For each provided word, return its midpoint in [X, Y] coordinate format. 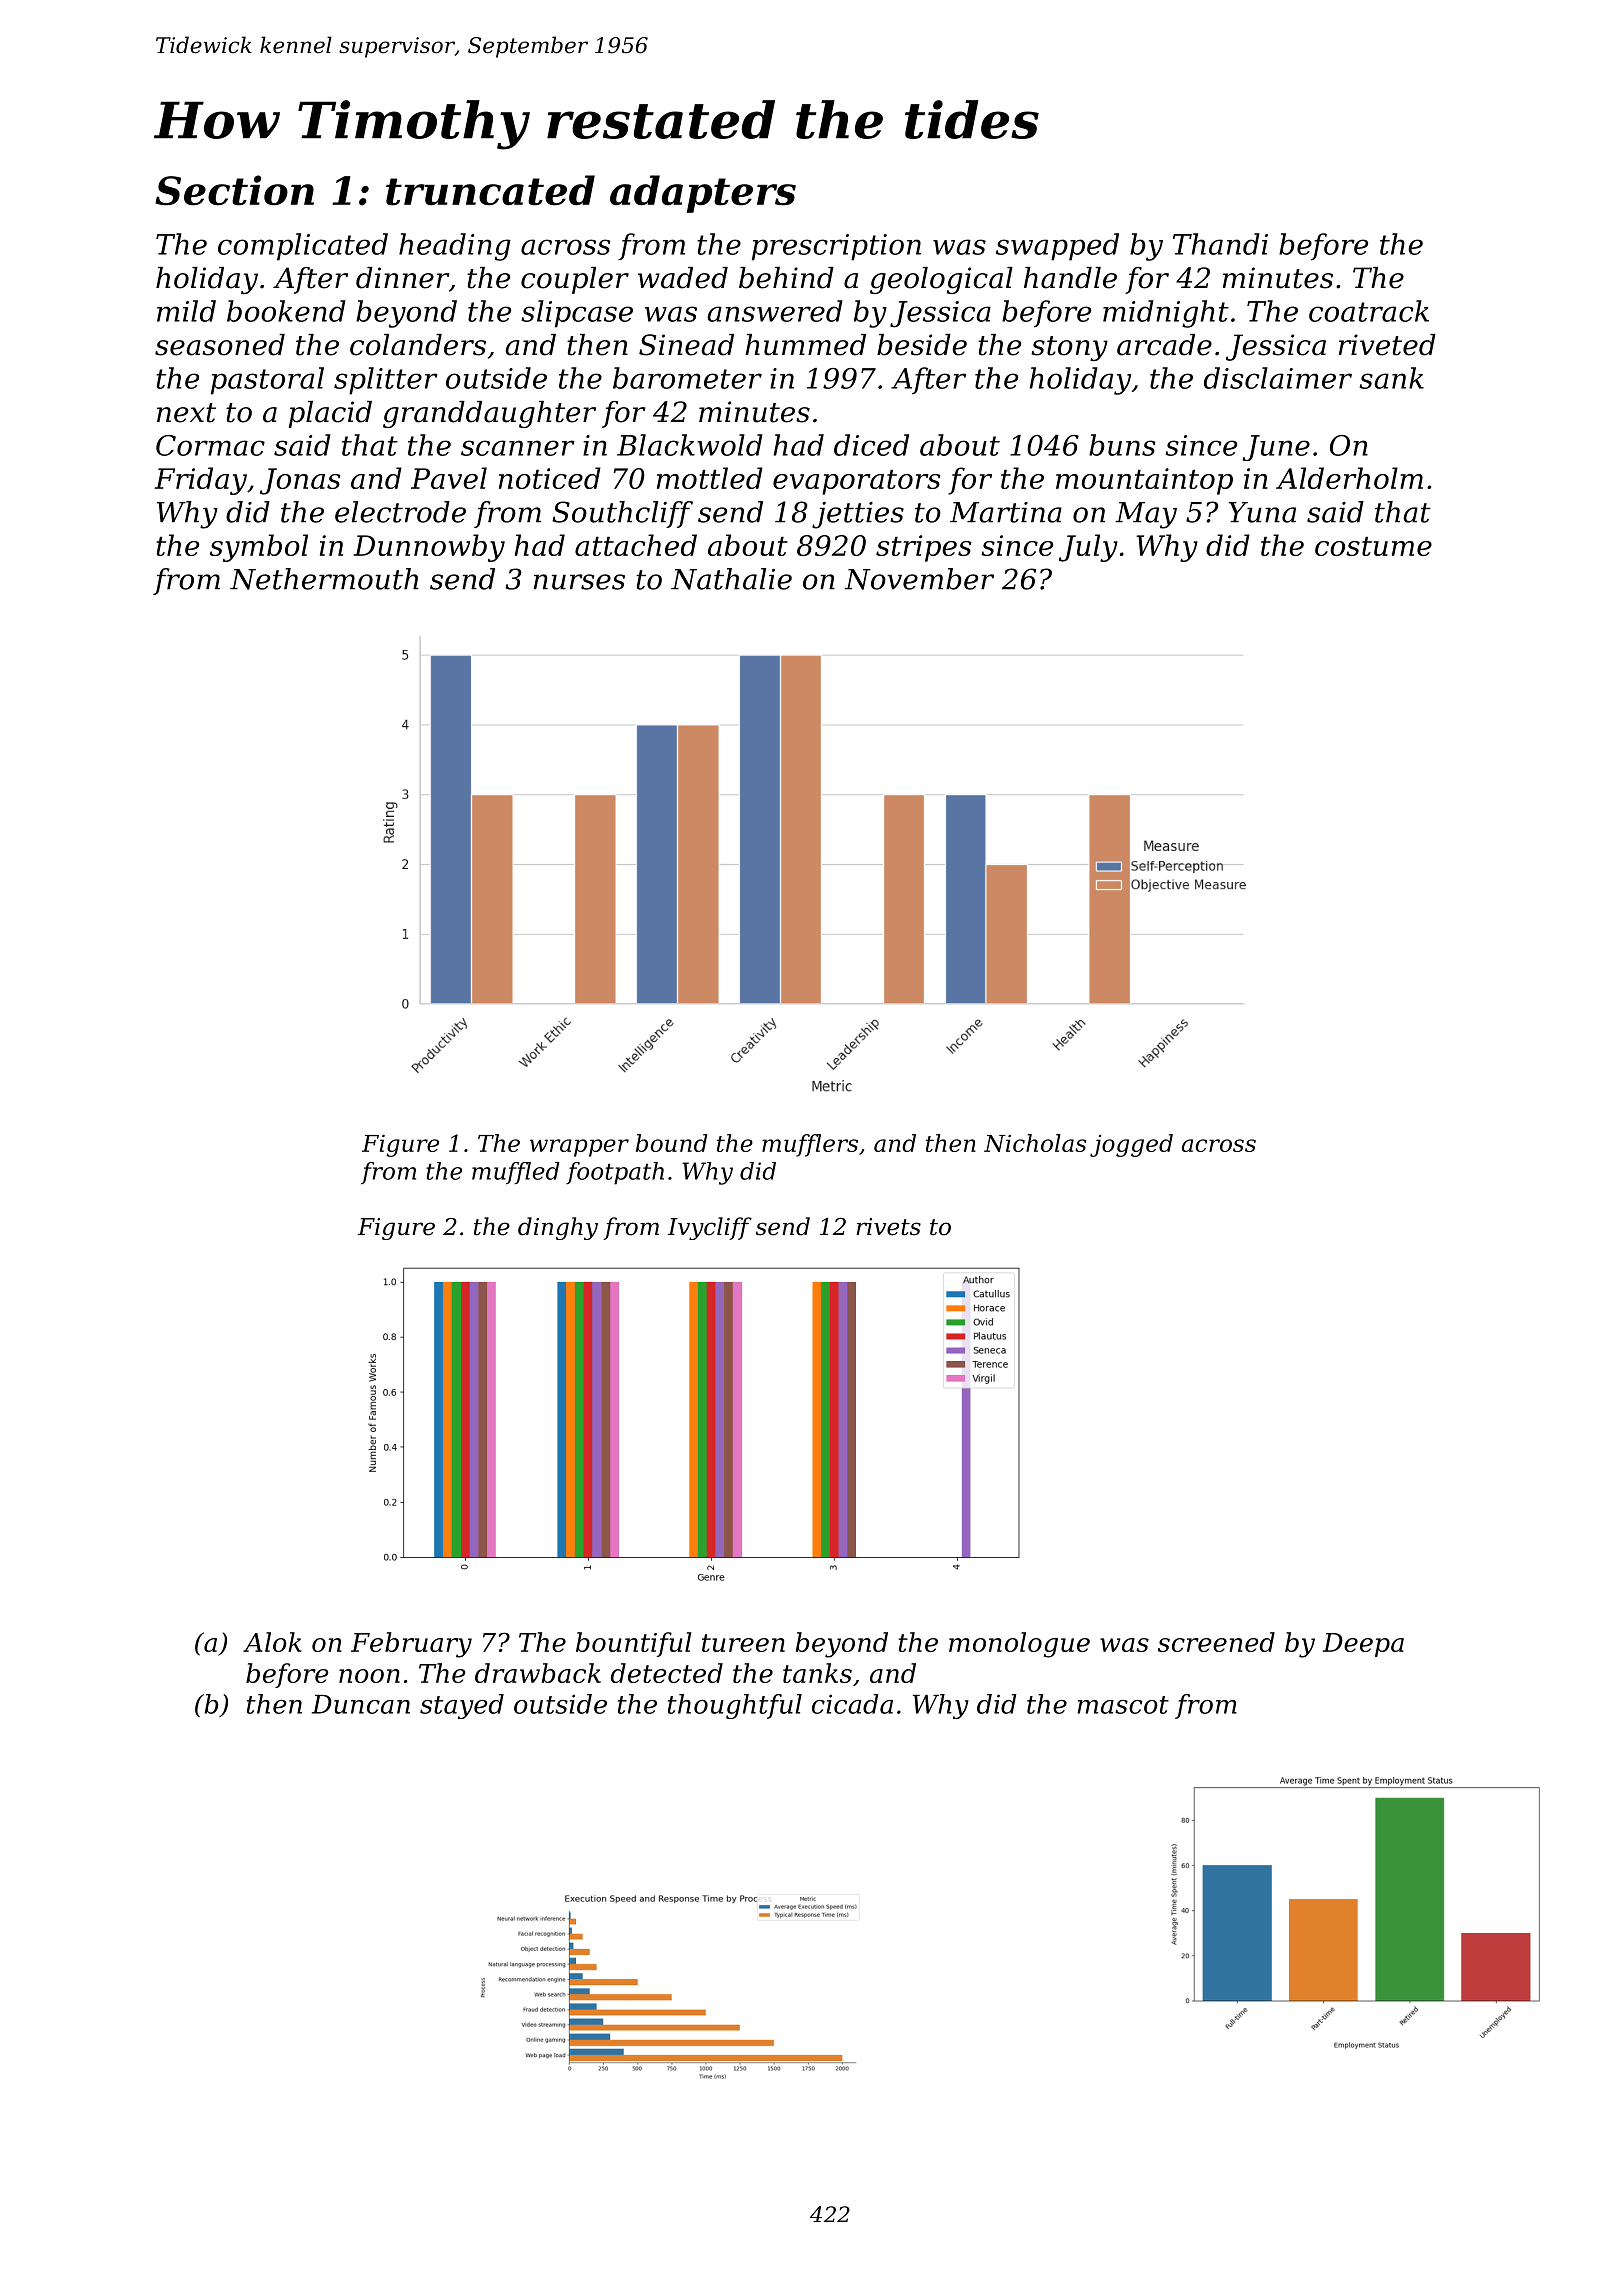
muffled [516, 1173]
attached [636, 545]
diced [871, 445]
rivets [888, 1227]
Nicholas [1035, 1143]
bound [672, 1143]
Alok [272, 1642]
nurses [579, 582]
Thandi [1220, 244]
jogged [1131, 1145]
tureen [743, 1643]
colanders [418, 345]
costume [1373, 546]
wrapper [579, 1148]
